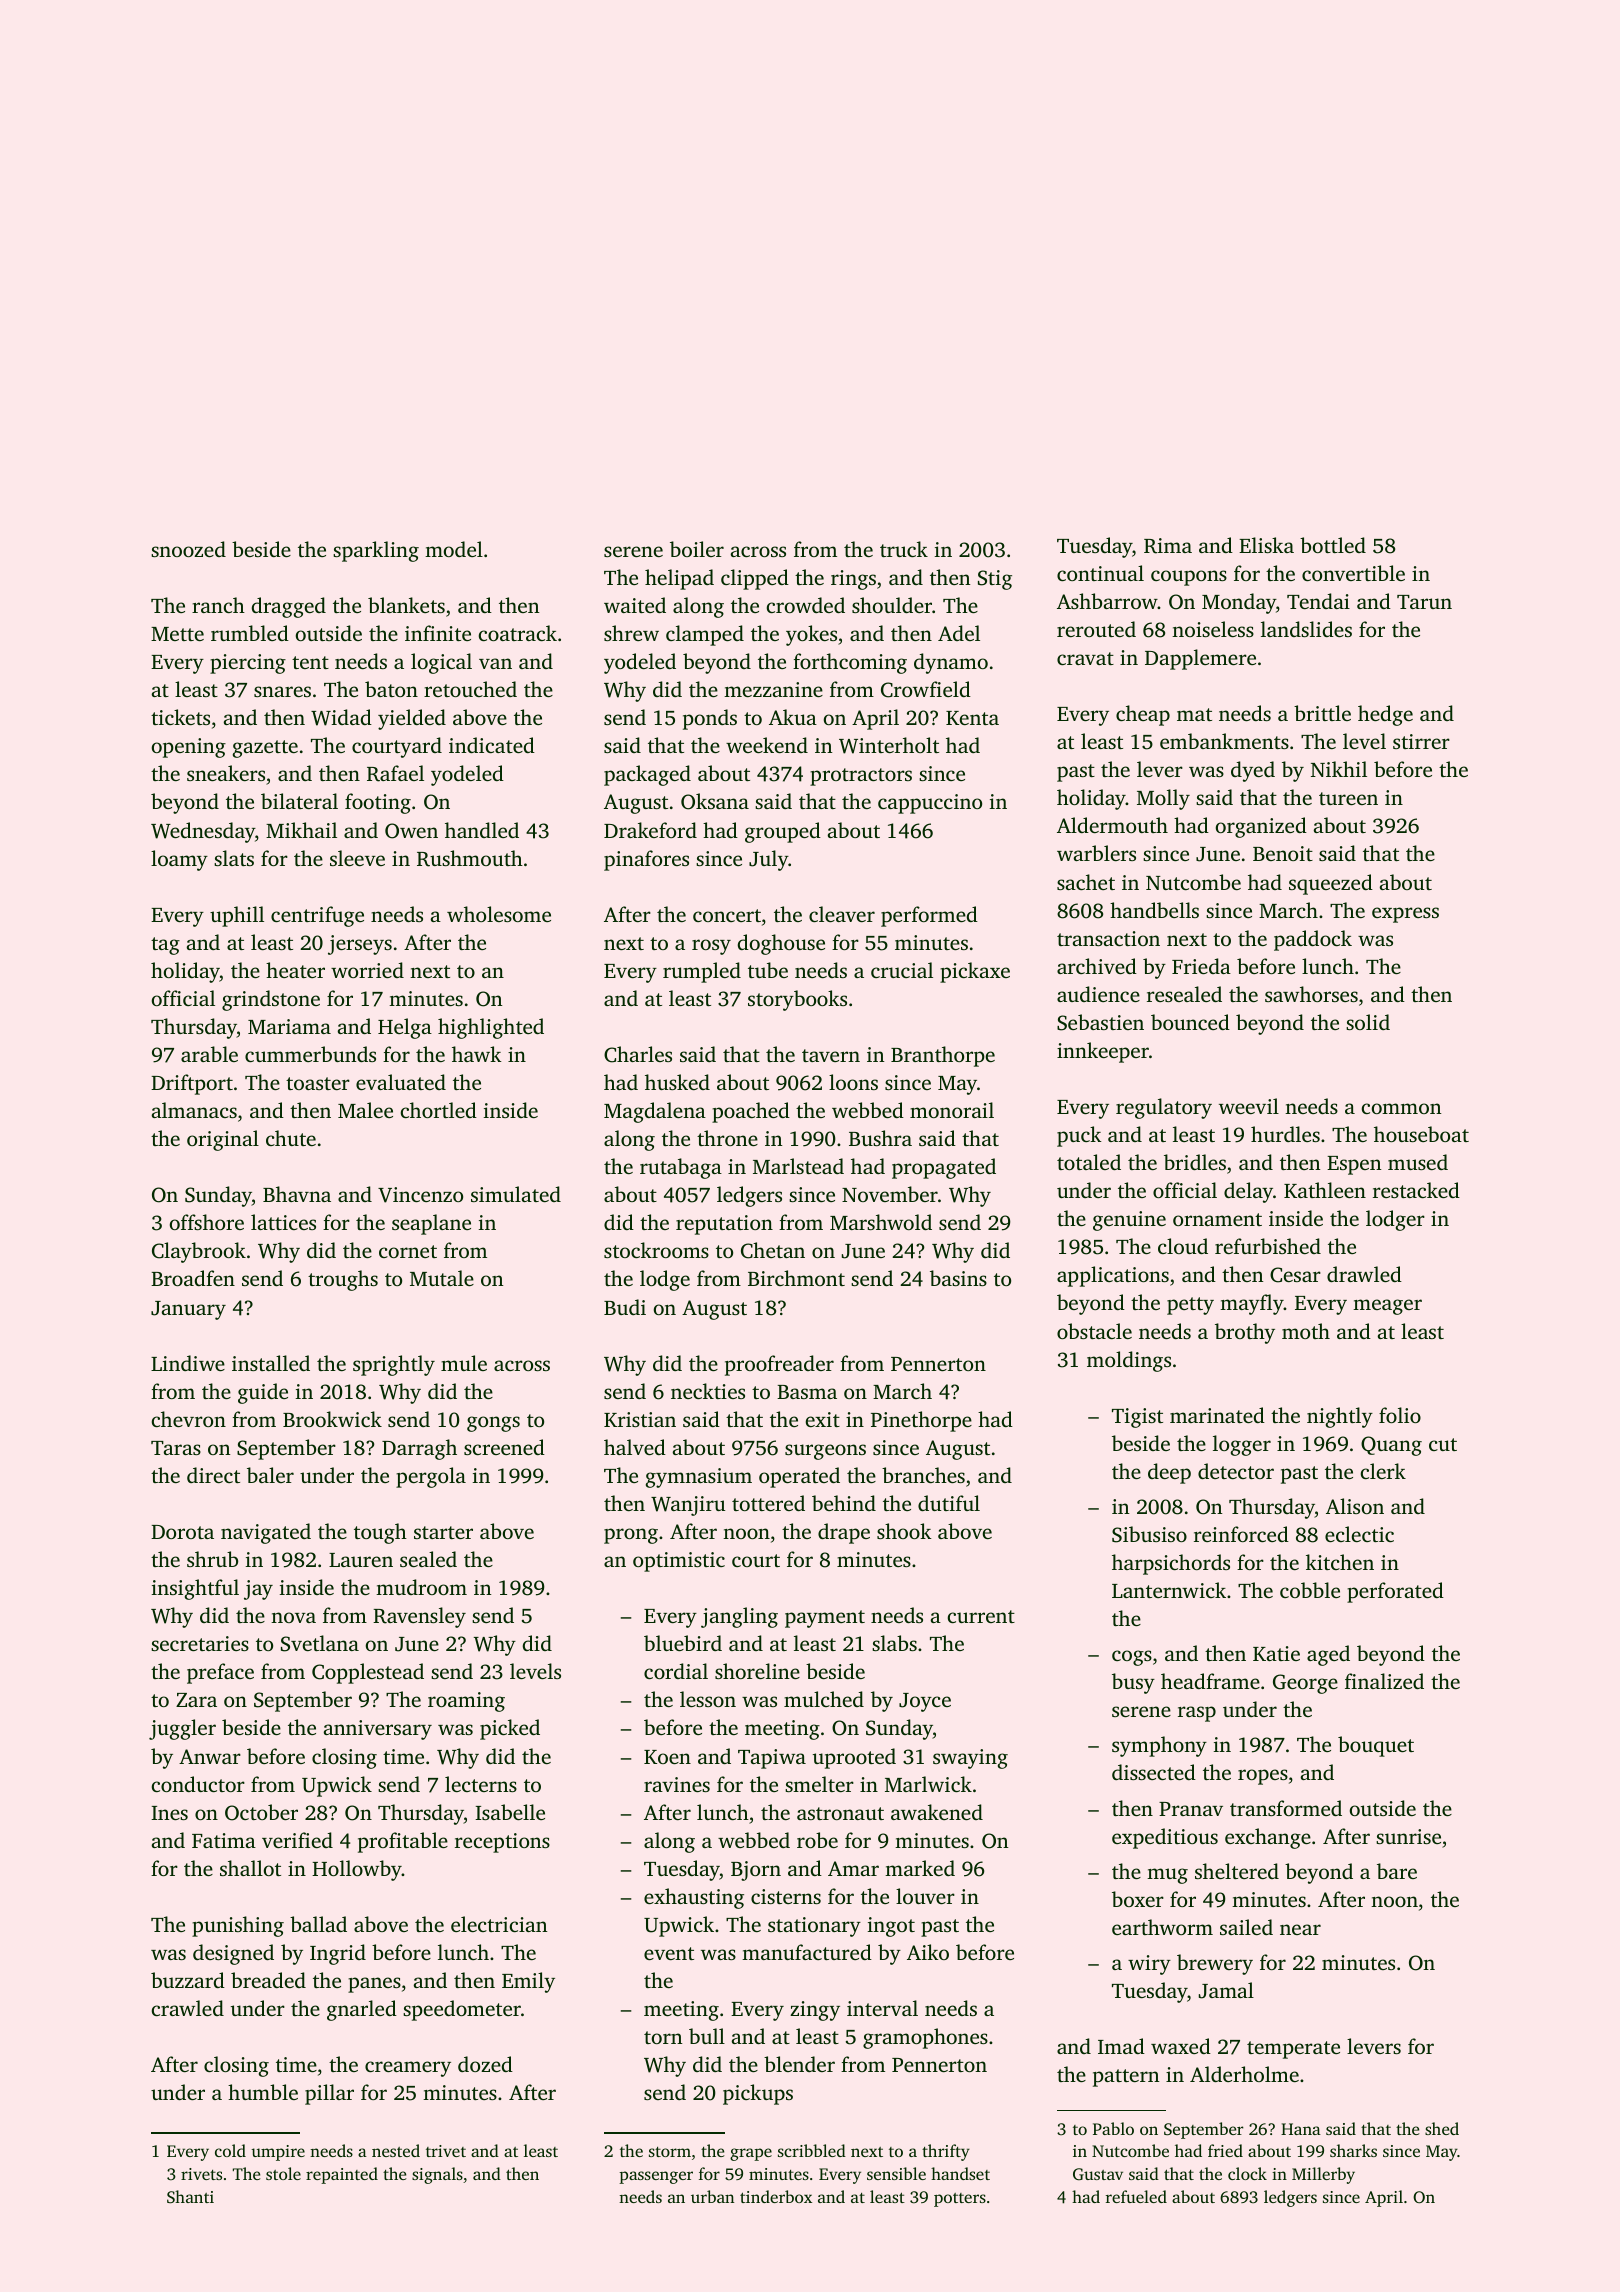  Describe the element at coordinates (188, 1310) in the document. I see `January` at that location.
